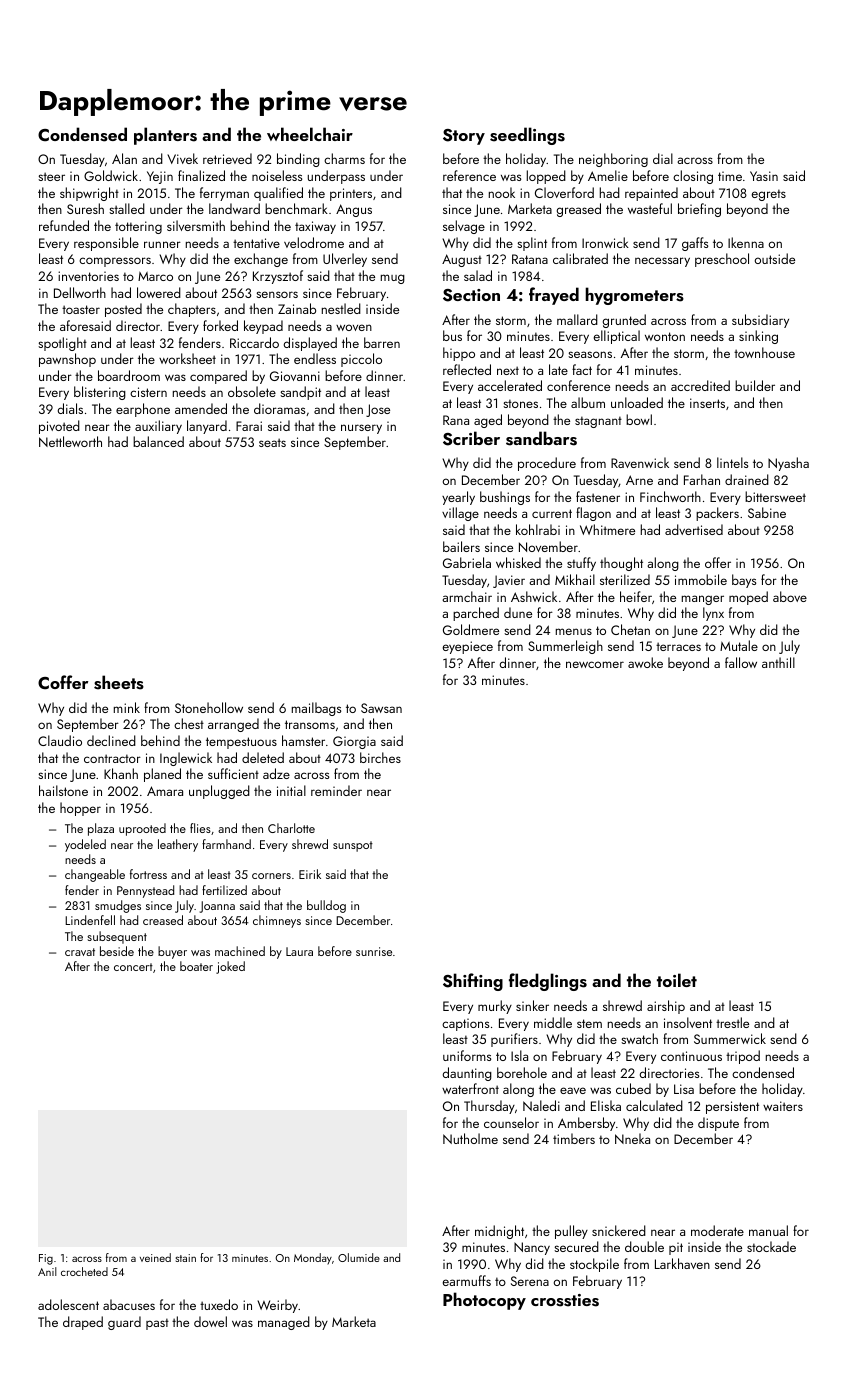 The height and width of the screenshot is (1400, 849). What do you see at coordinates (201, 175) in the screenshot?
I see `finalized` at bounding box center [201, 175].
